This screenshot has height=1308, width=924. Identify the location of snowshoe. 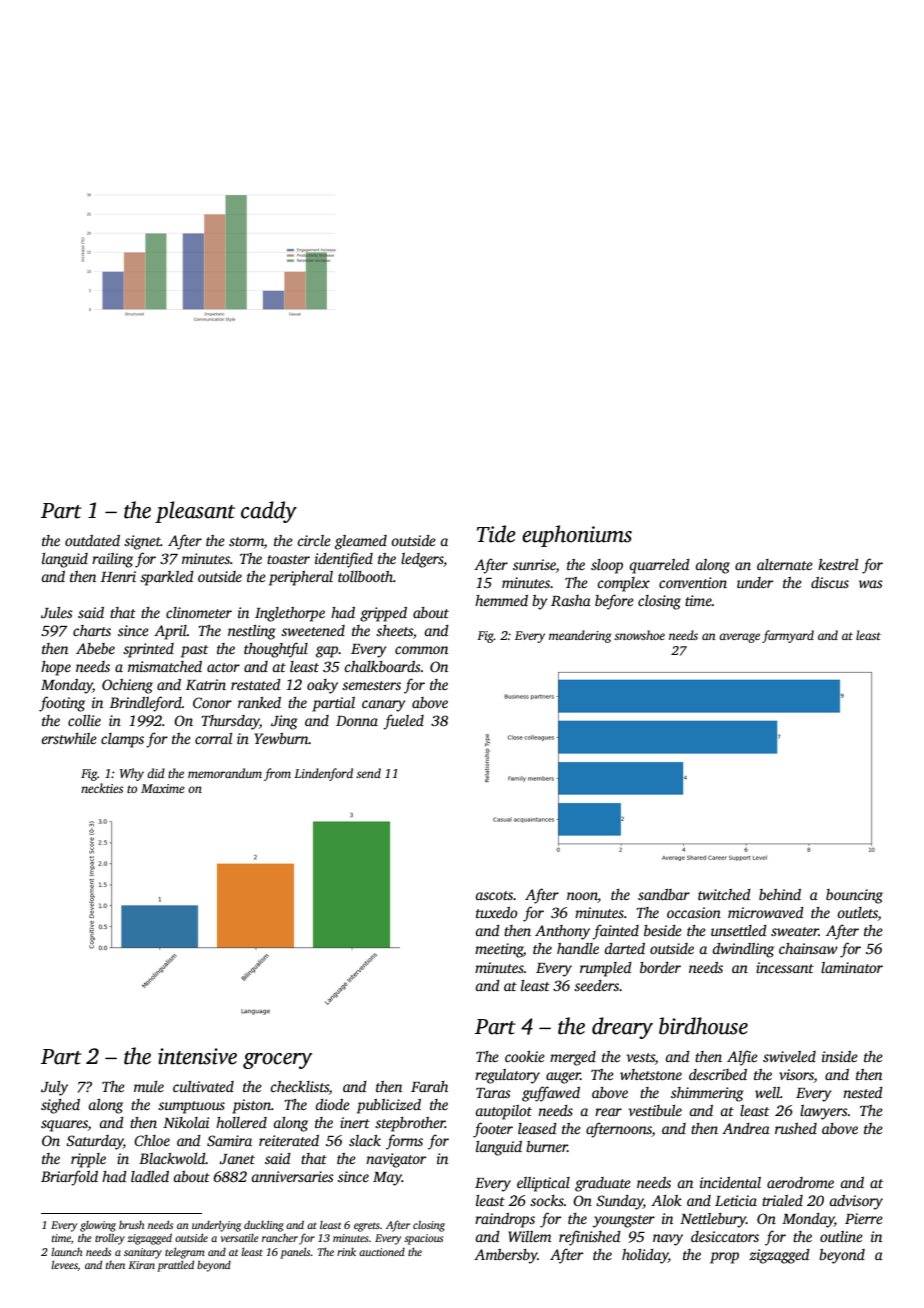
(639, 635).
